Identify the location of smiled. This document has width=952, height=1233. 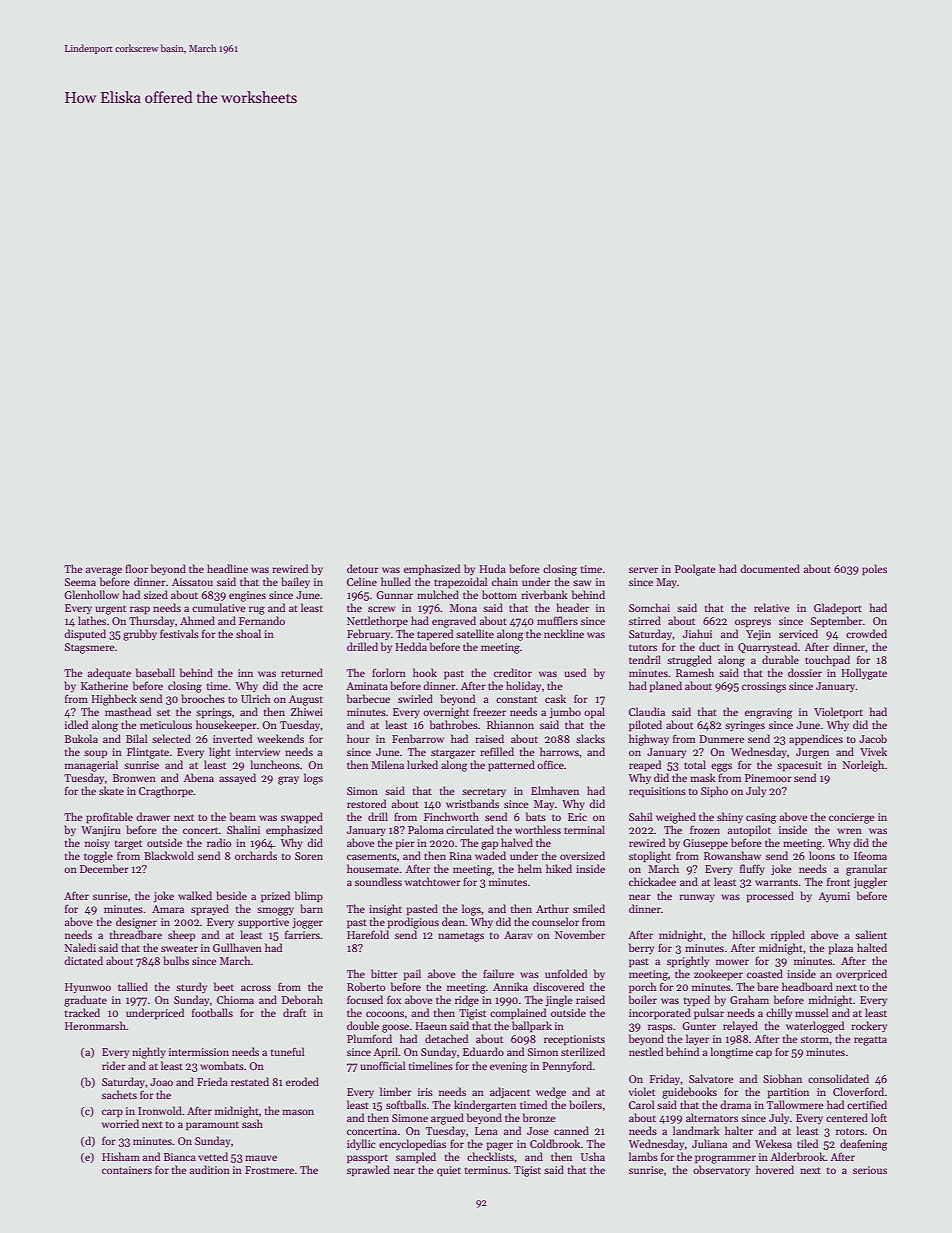
(589, 908).
